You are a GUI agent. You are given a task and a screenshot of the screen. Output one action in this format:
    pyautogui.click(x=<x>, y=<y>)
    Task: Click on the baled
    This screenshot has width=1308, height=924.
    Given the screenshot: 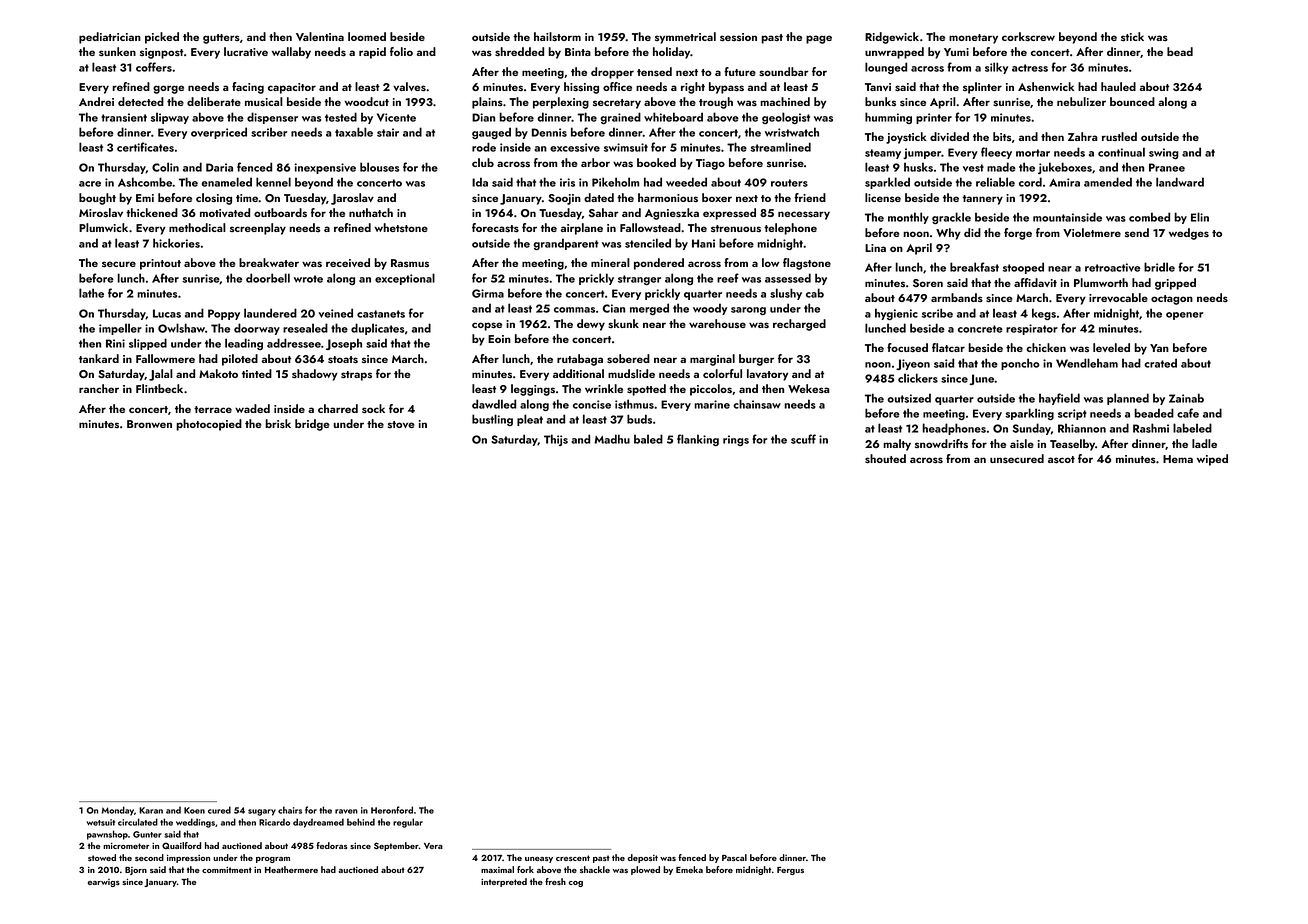 What is the action you would take?
    pyautogui.click(x=648, y=439)
